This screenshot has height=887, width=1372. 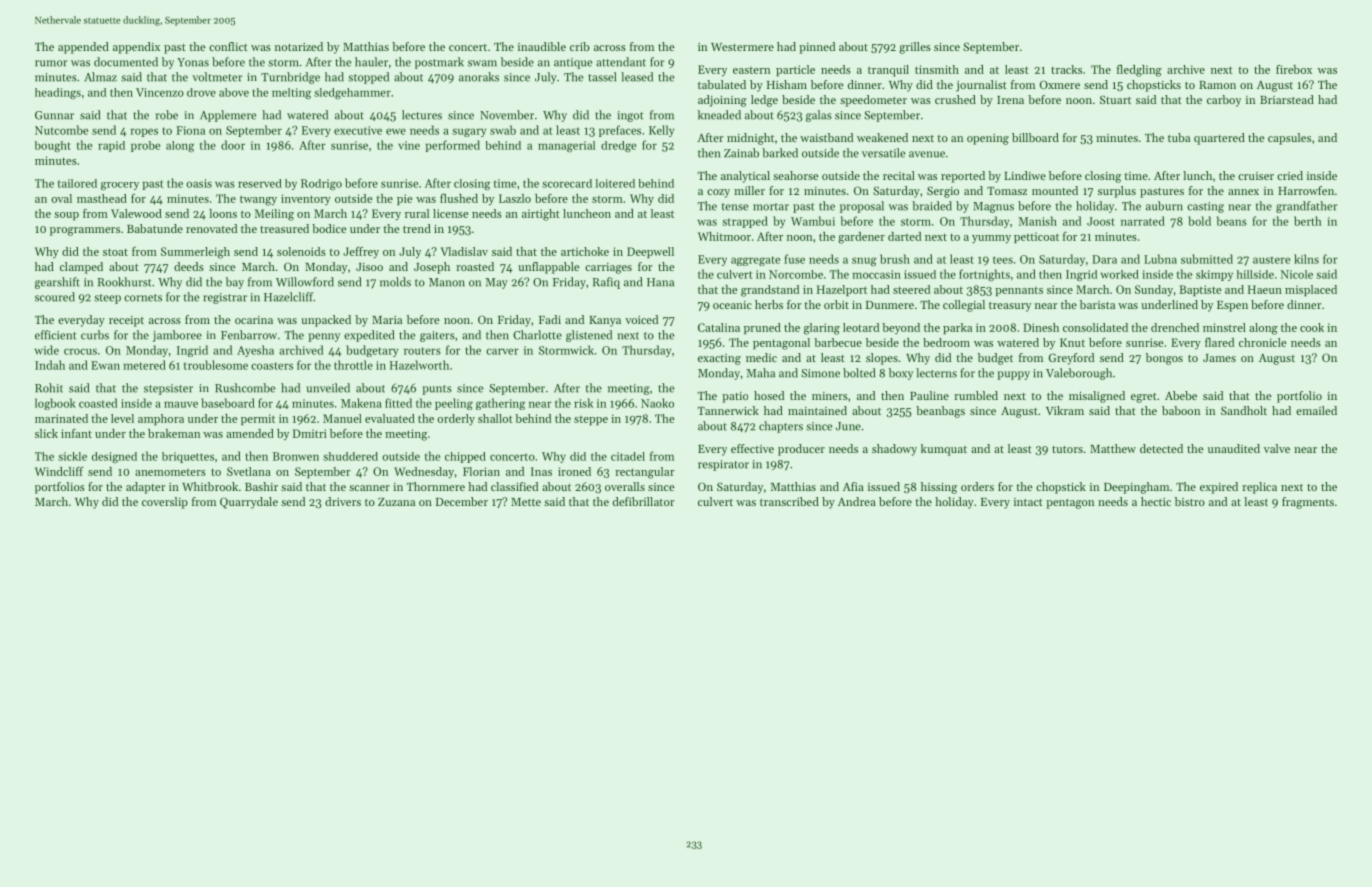 I want to click on particle, so click(x=795, y=70).
